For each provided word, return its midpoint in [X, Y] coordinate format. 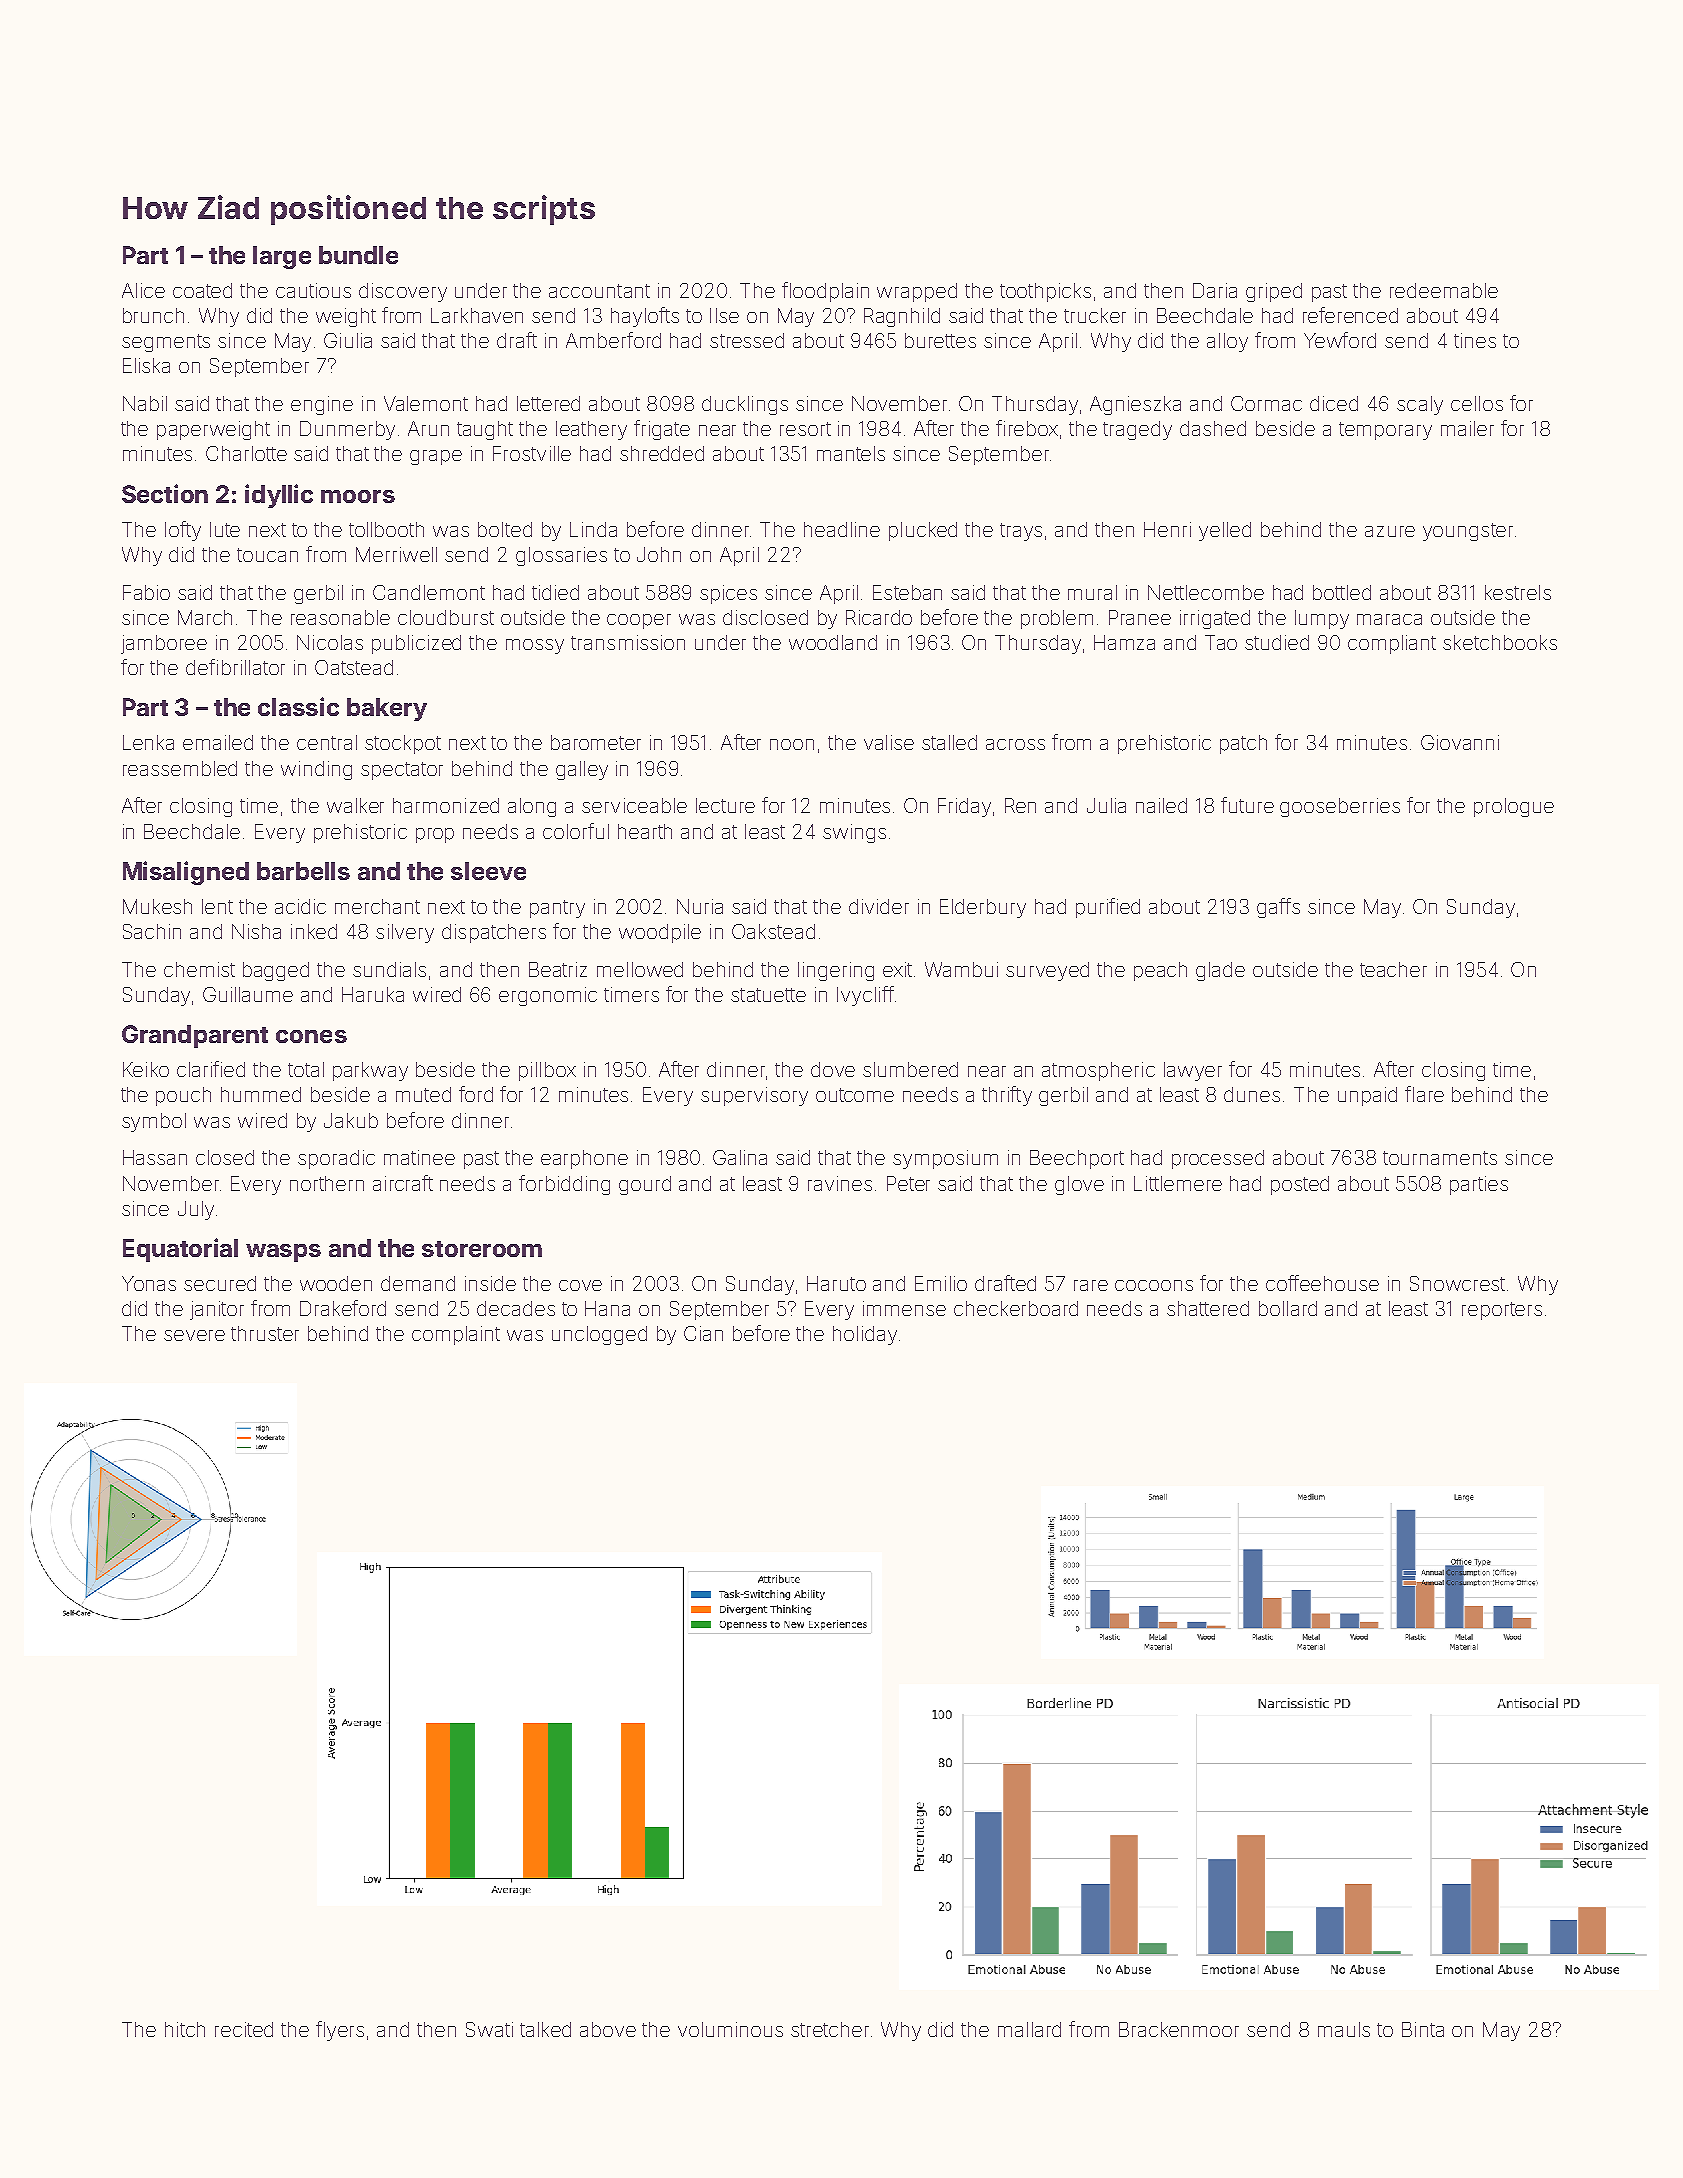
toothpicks [1045, 292]
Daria [1215, 290]
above [608, 2029]
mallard [1029, 2029]
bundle [358, 255]
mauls [1344, 2029]
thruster [265, 1333]
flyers [340, 2031]
